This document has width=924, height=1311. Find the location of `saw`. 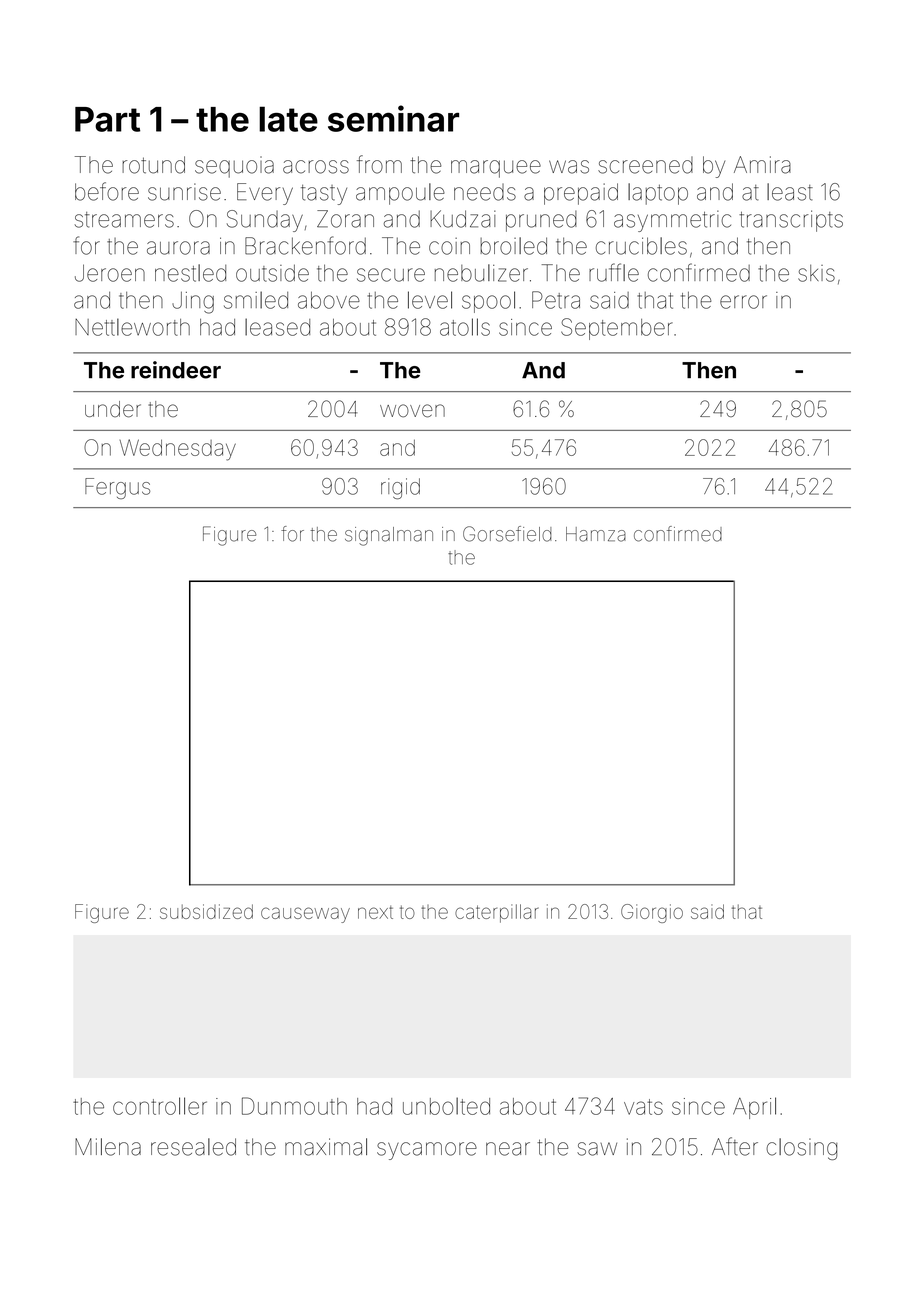

saw is located at coordinates (597, 1149).
